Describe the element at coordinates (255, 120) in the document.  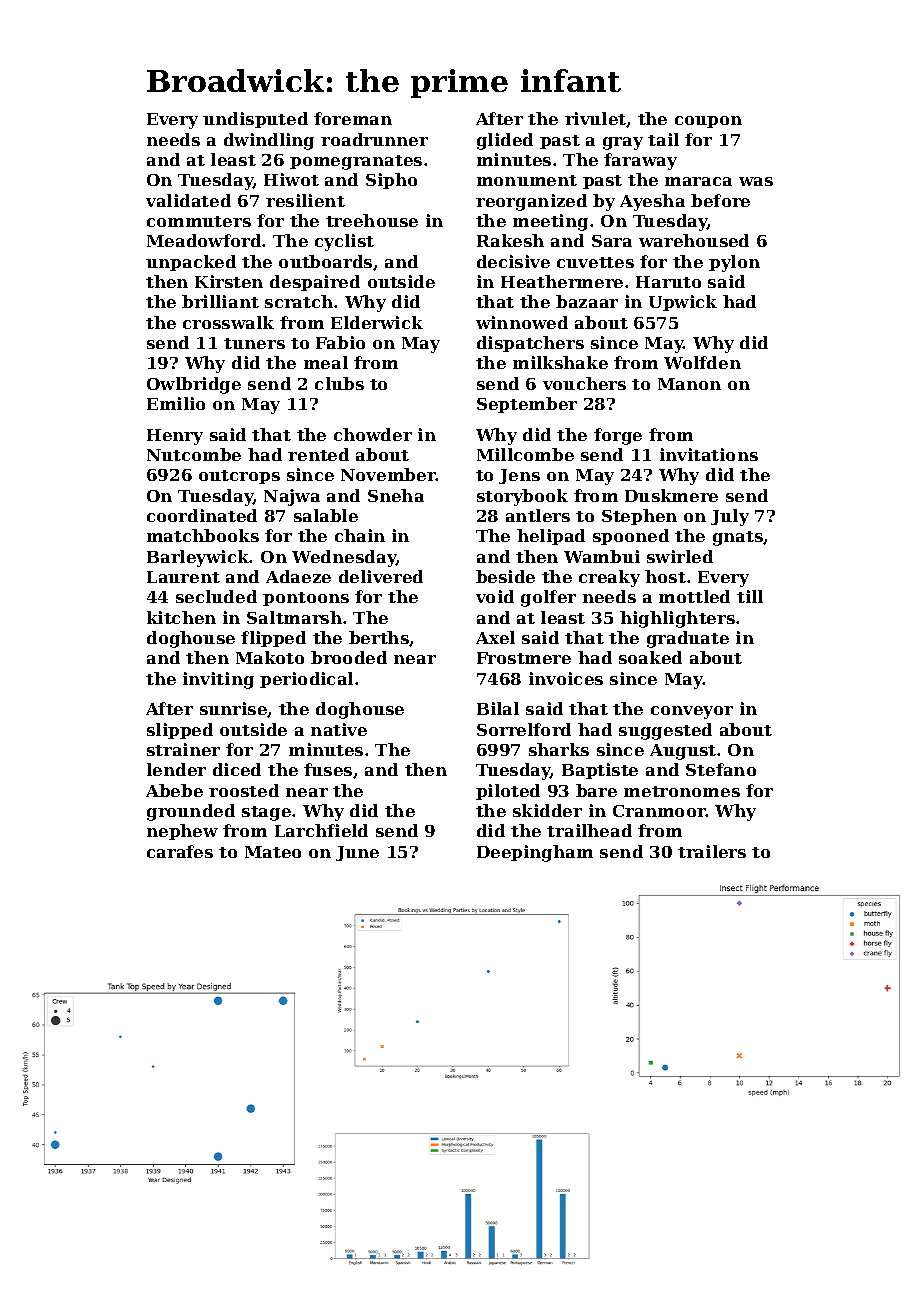
I see `undisputed` at that location.
